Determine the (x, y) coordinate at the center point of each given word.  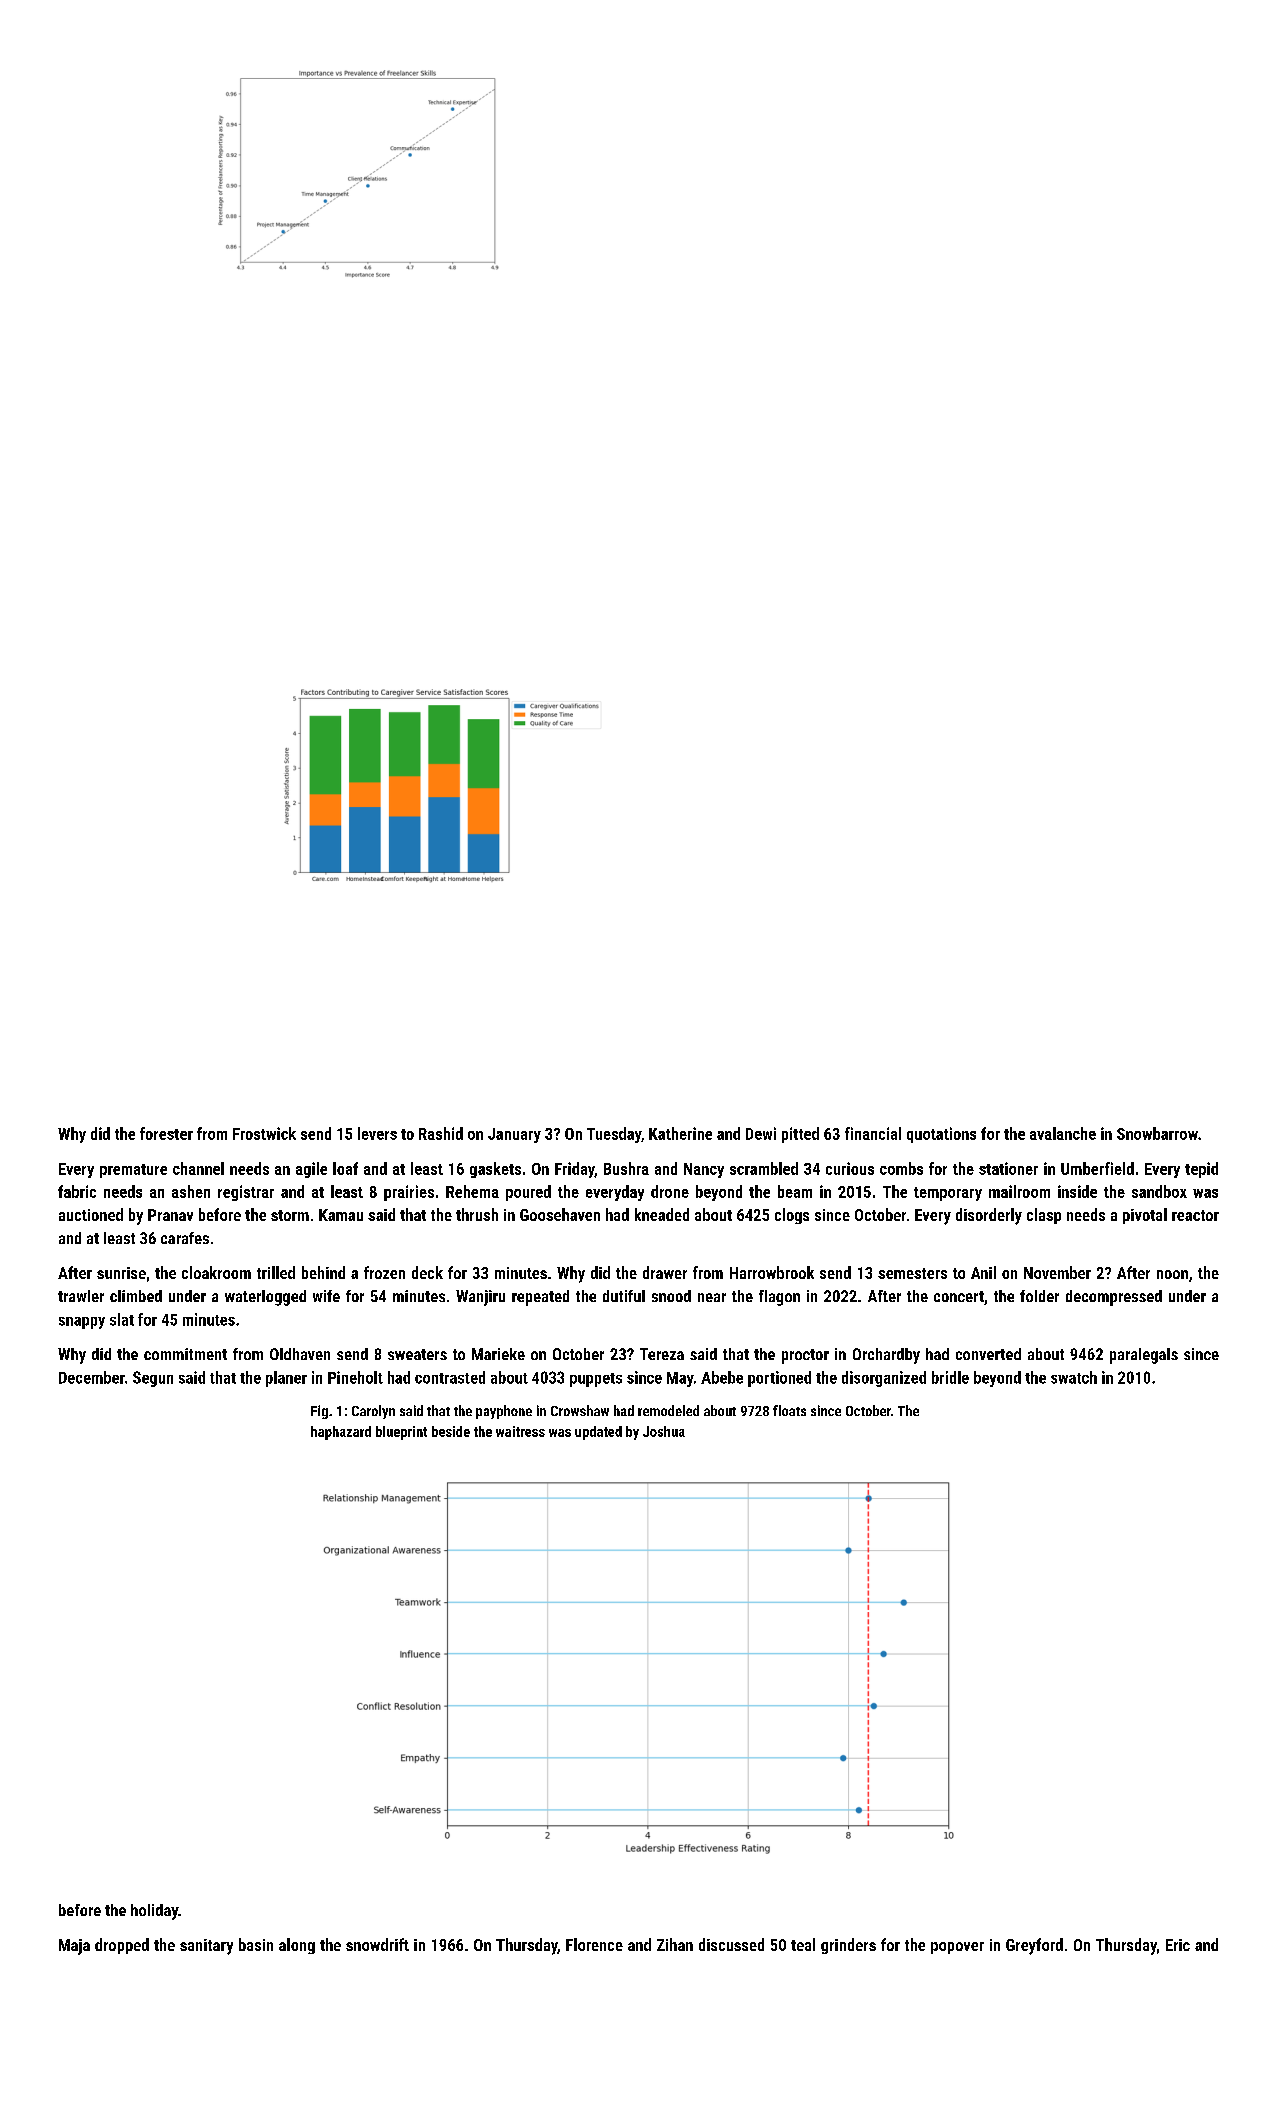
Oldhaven (300, 1354)
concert (959, 1296)
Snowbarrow (1157, 1133)
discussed (731, 1944)
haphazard (341, 1433)
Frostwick (264, 1133)
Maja (74, 1947)
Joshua (664, 1431)
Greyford (1034, 1946)
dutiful (624, 1296)
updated (598, 1433)
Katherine (680, 1133)
